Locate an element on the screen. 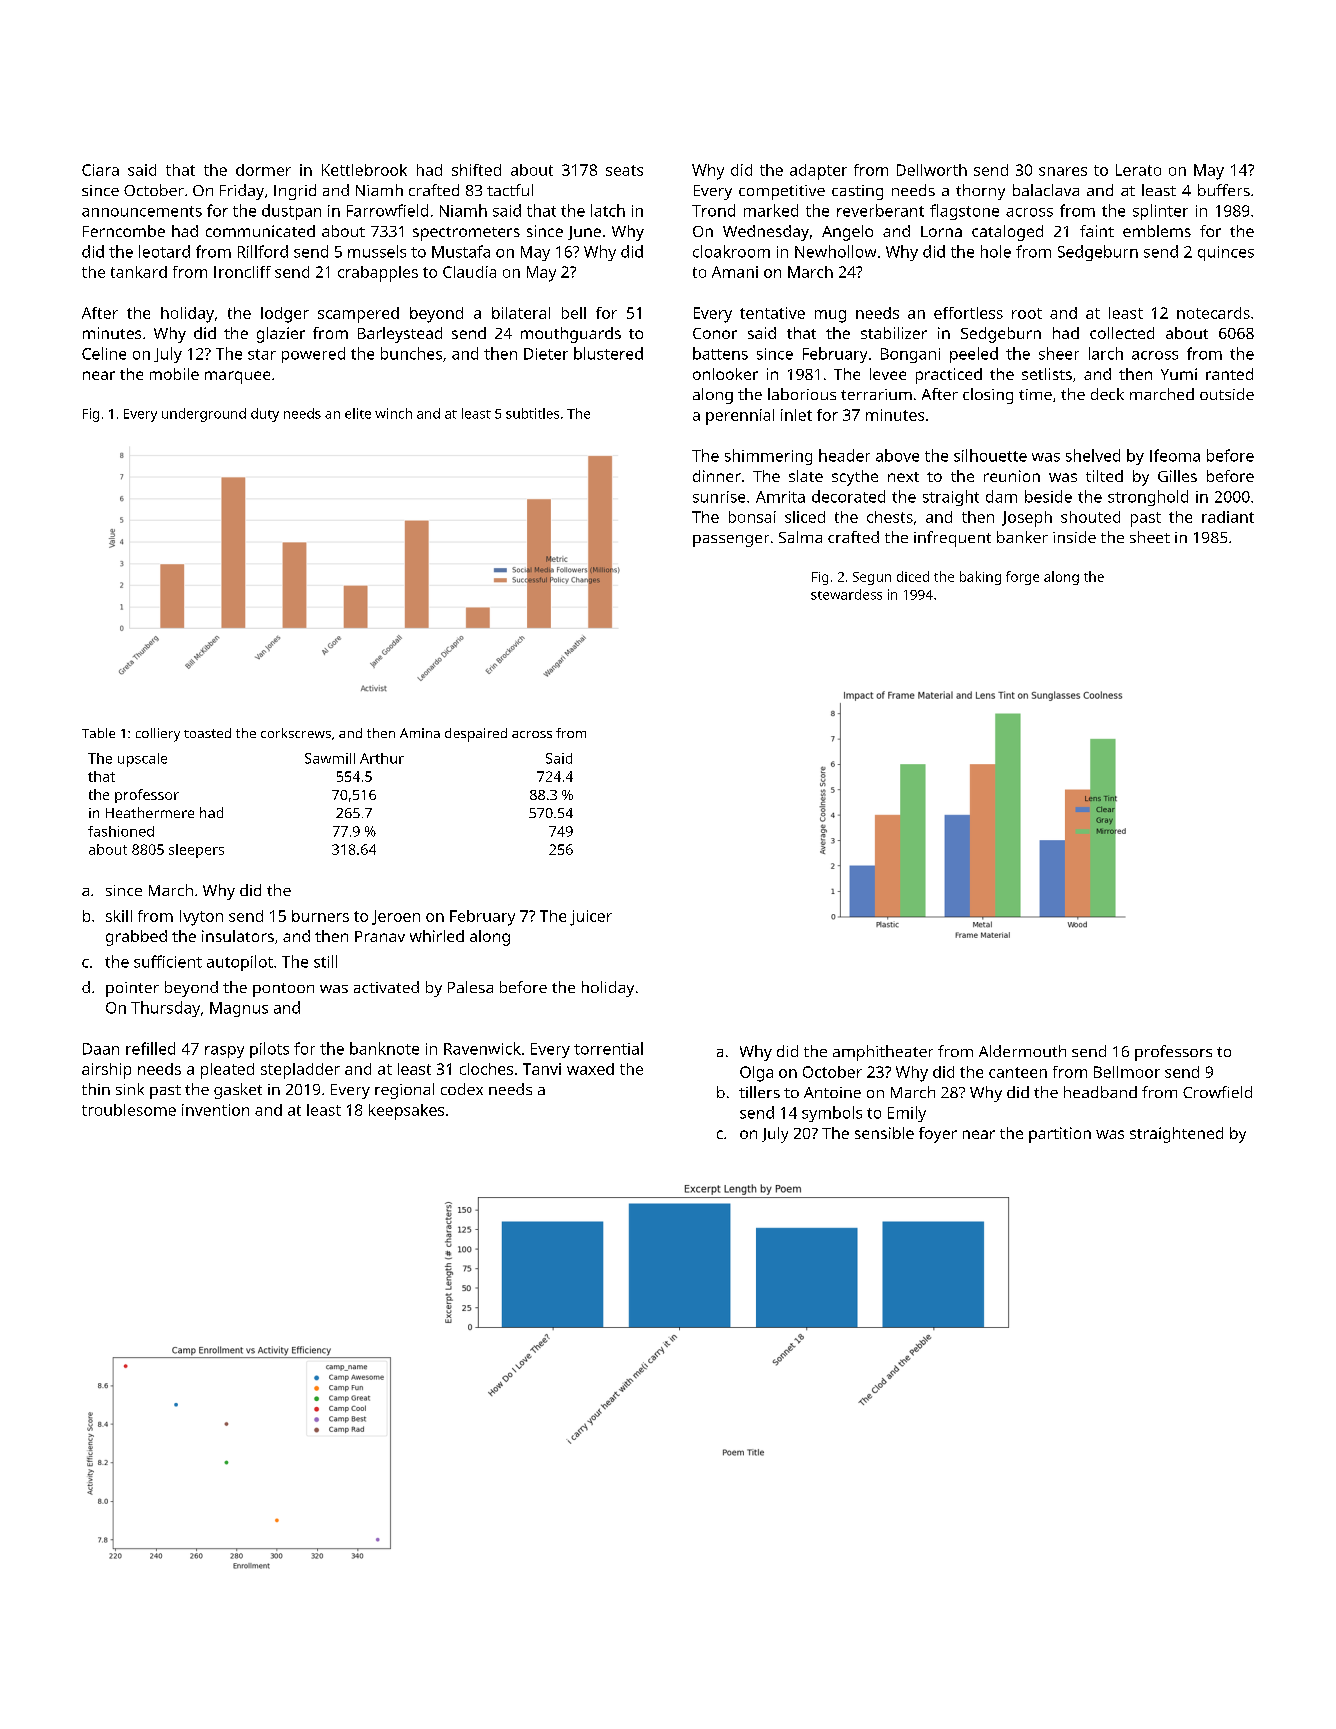  corkscrews is located at coordinates (296, 733).
